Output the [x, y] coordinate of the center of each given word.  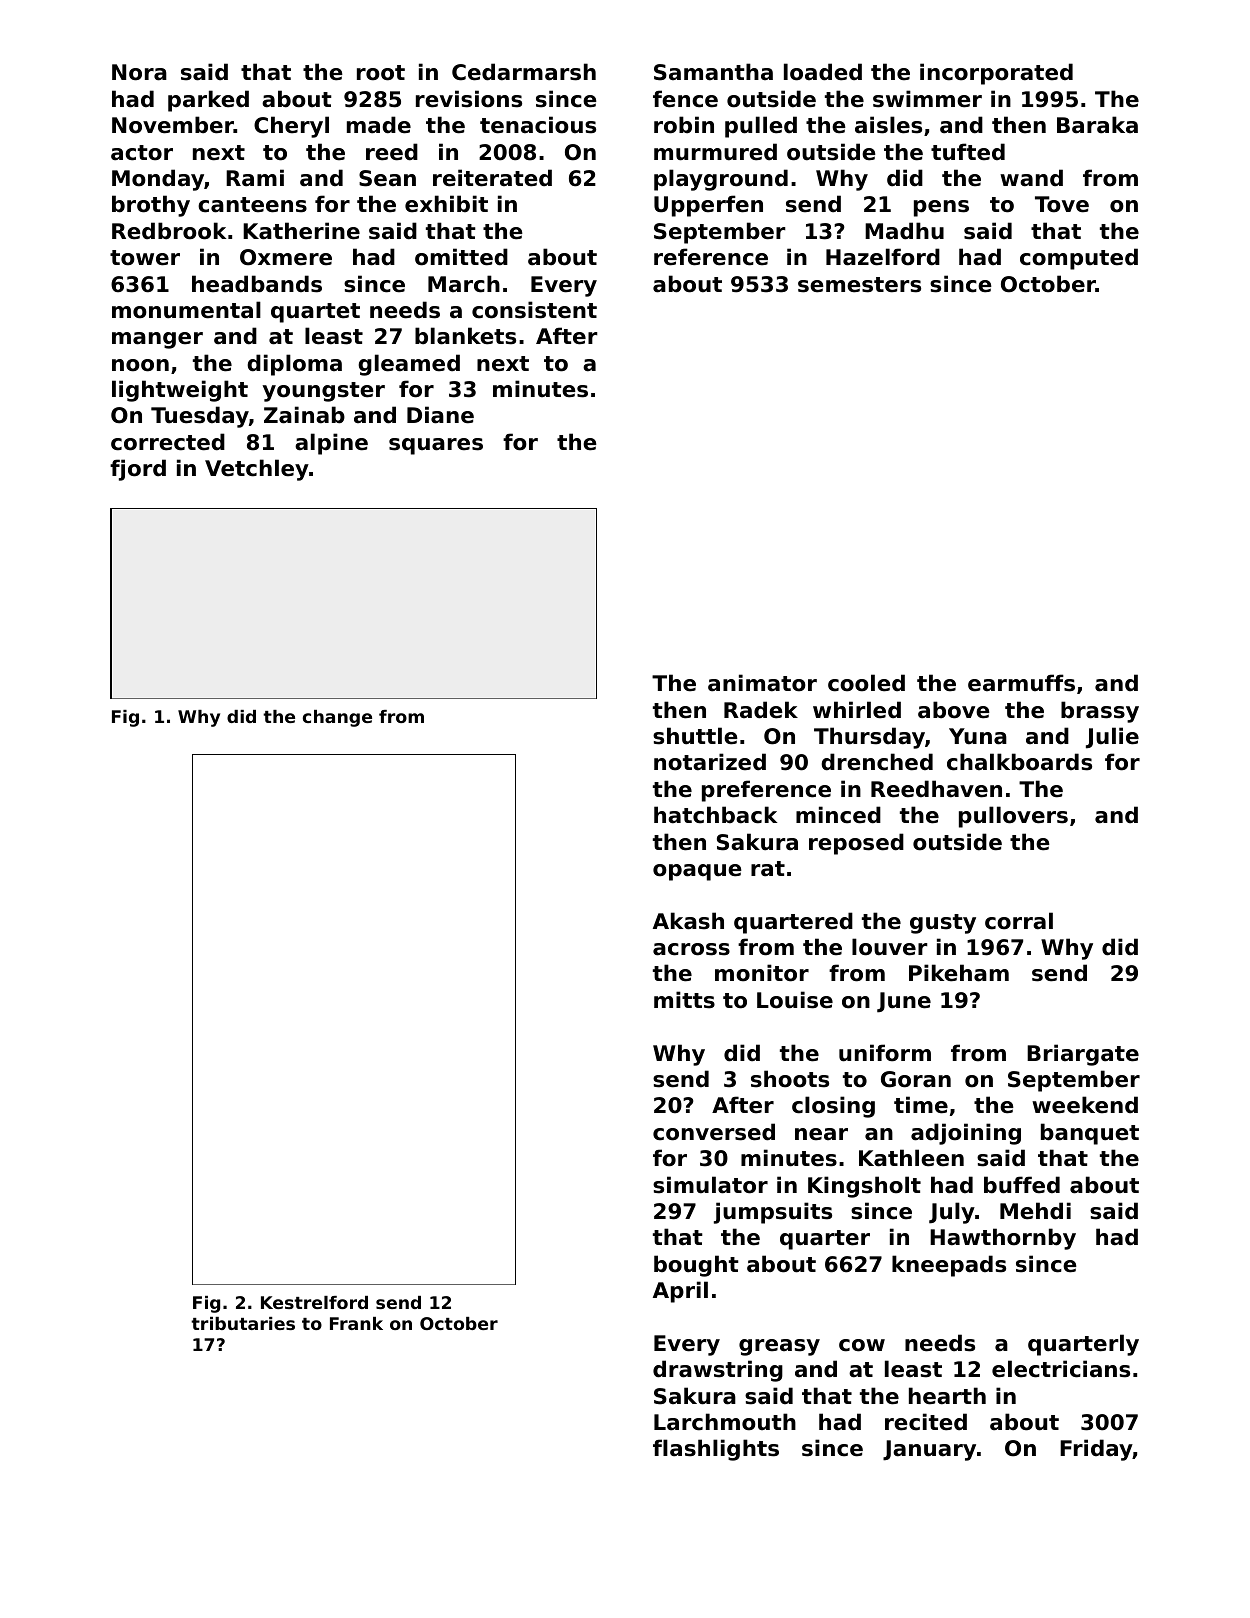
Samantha [713, 72]
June [904, 1002]
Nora [139, 72]
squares [436, 446]
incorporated [996, 74]
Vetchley [257, 470]
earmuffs [1021, 683]
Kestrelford [314, 1302]
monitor [762, 973]
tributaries [243, 1323]
